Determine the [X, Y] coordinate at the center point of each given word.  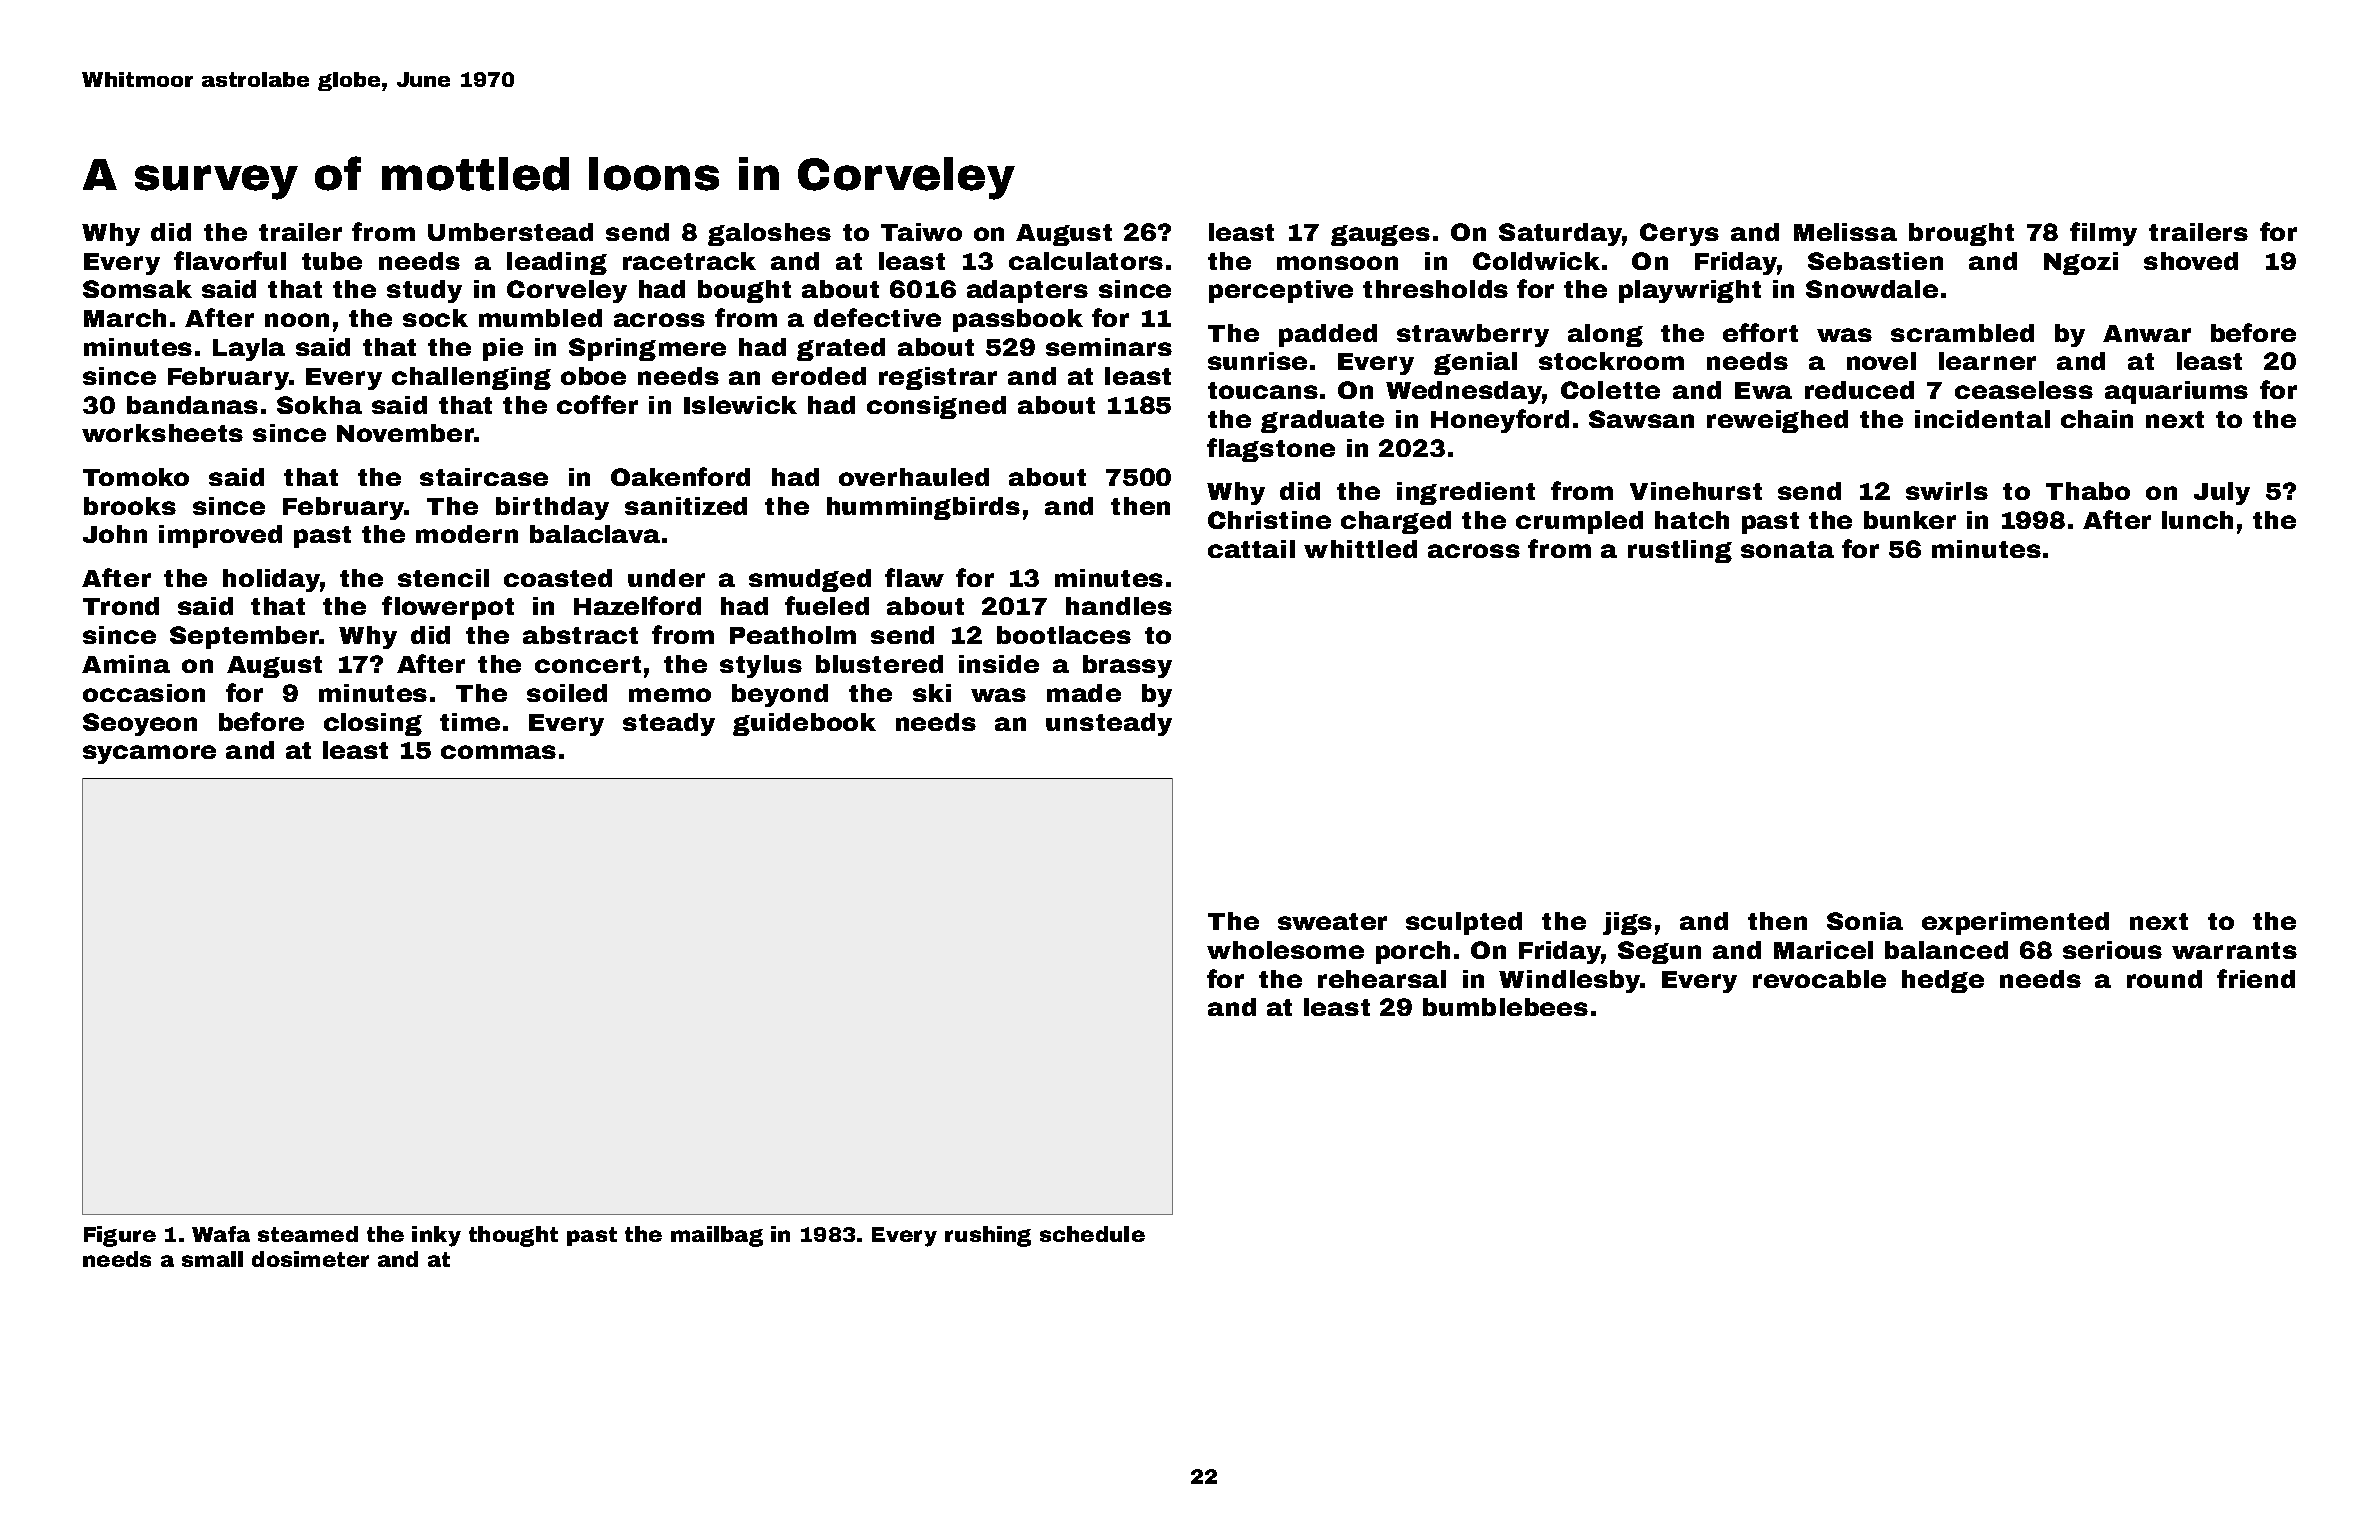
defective [877, 317]
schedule [1092, 1234]
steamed [308, 1234]
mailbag [717, 1236]
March [125, 318]
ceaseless [2024, 390]
